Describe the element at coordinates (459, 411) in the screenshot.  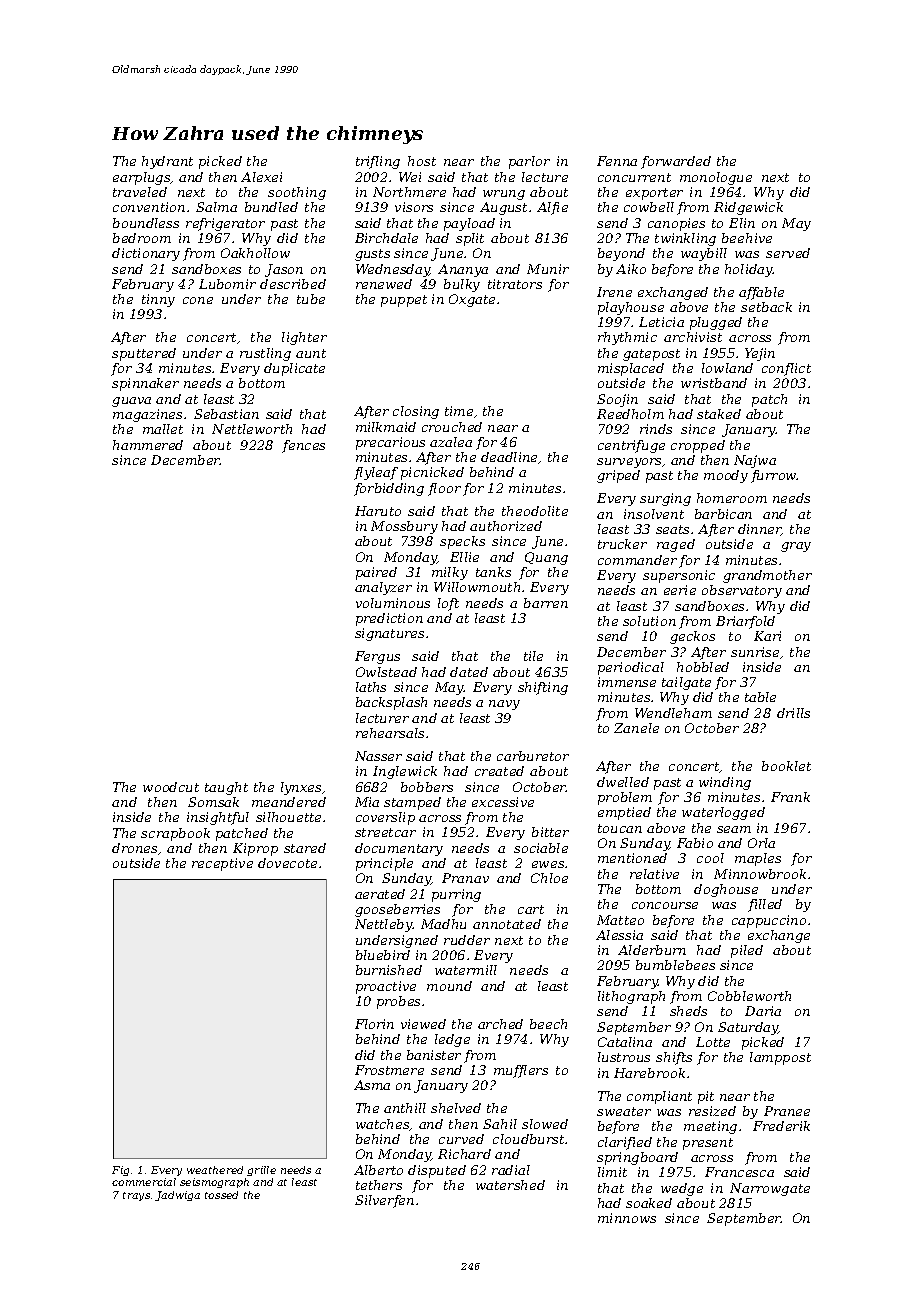
I see `time` at that location.
